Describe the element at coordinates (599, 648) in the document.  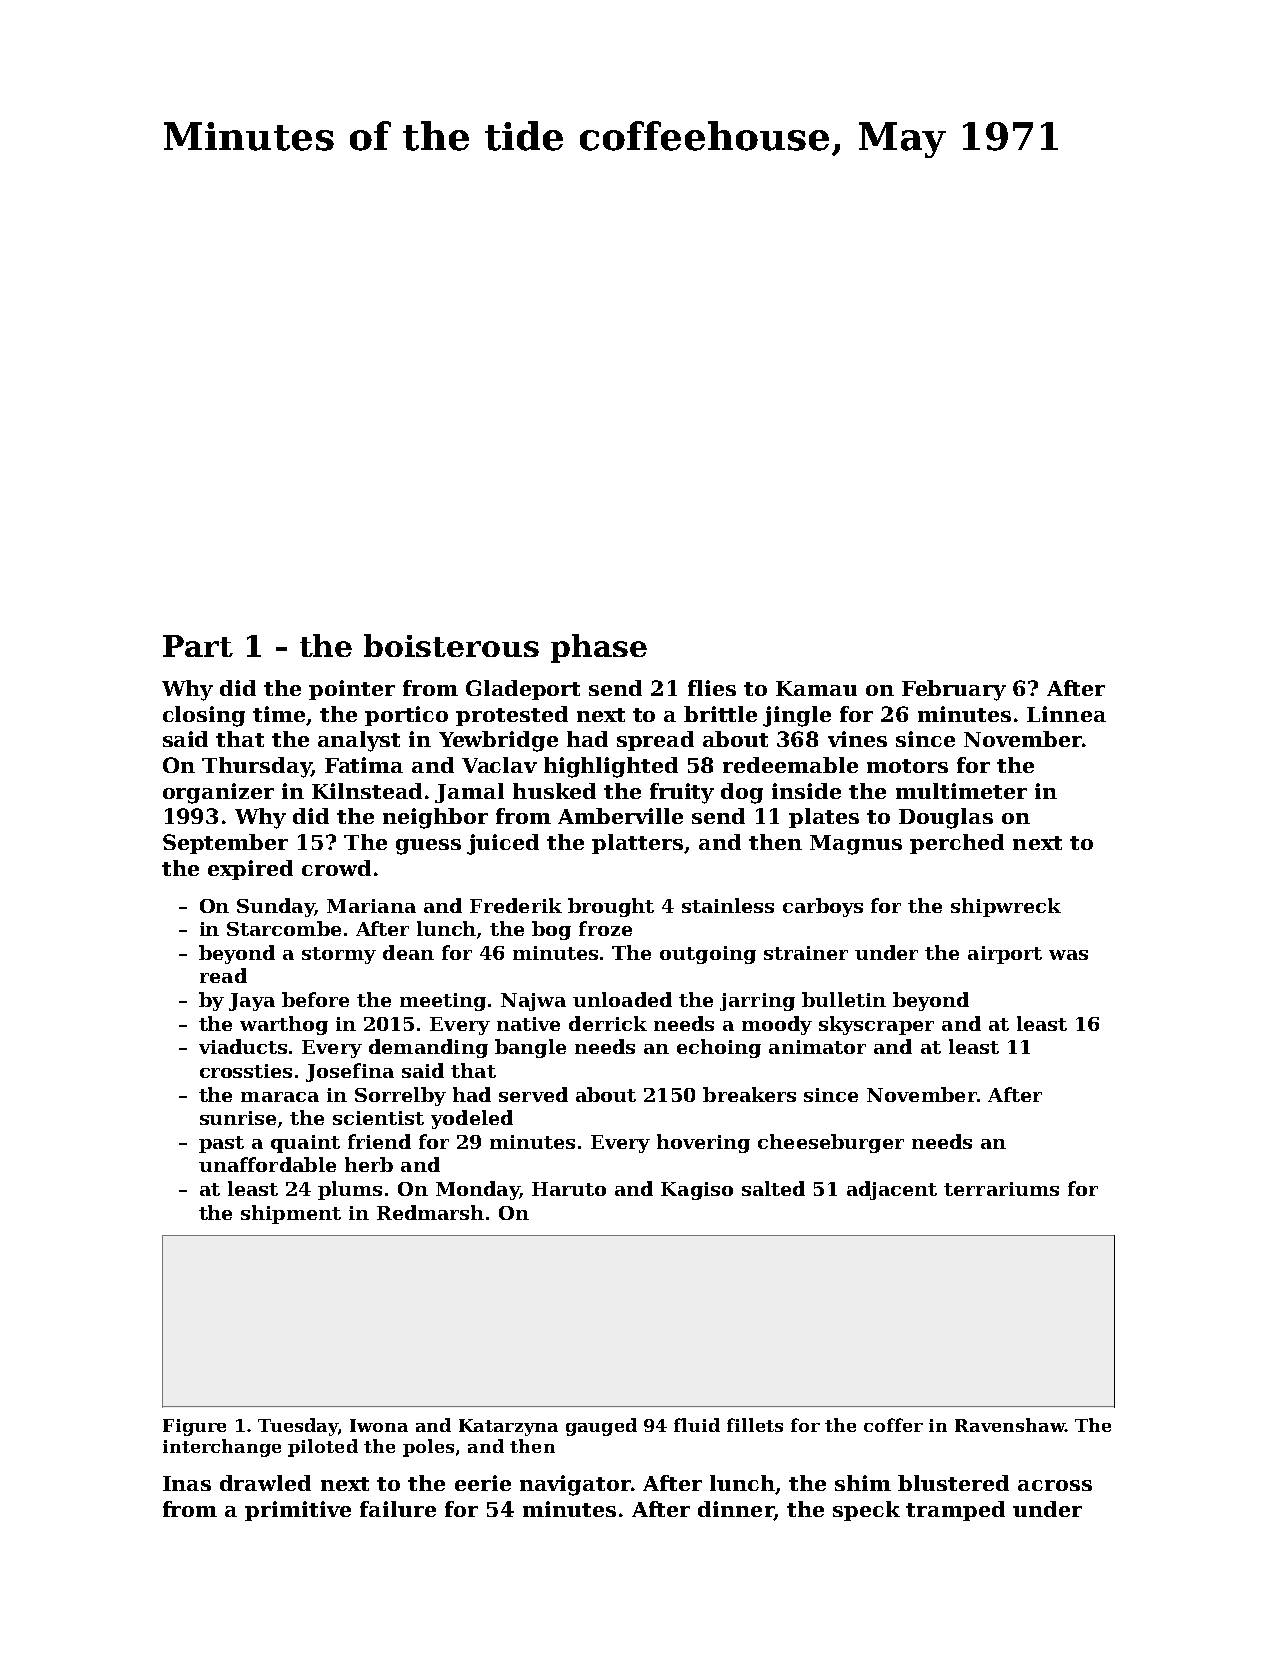
I see `phase` at that location.
